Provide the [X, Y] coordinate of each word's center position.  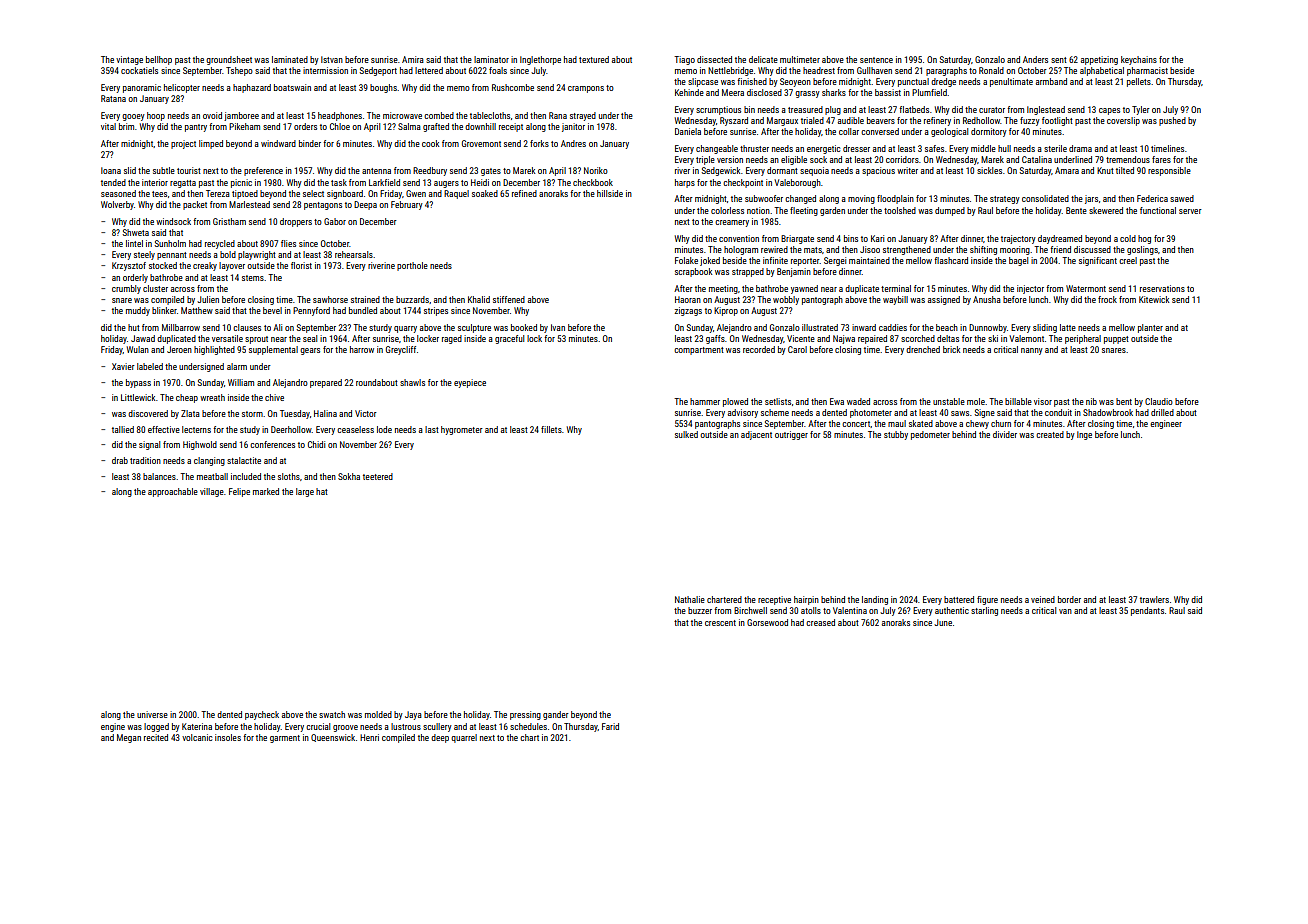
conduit [1058, 412]
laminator [491, 59]
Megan [129, 738]
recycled [220, 244]
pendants [1147, 611]
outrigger [791, 435]
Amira [413, 59]
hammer [705, 401]
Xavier [123, 366]
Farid [610, 726]
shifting [983, 250]
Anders [1035, 59]
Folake [686, 260]
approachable [173, 492]
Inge [1084, 435]
